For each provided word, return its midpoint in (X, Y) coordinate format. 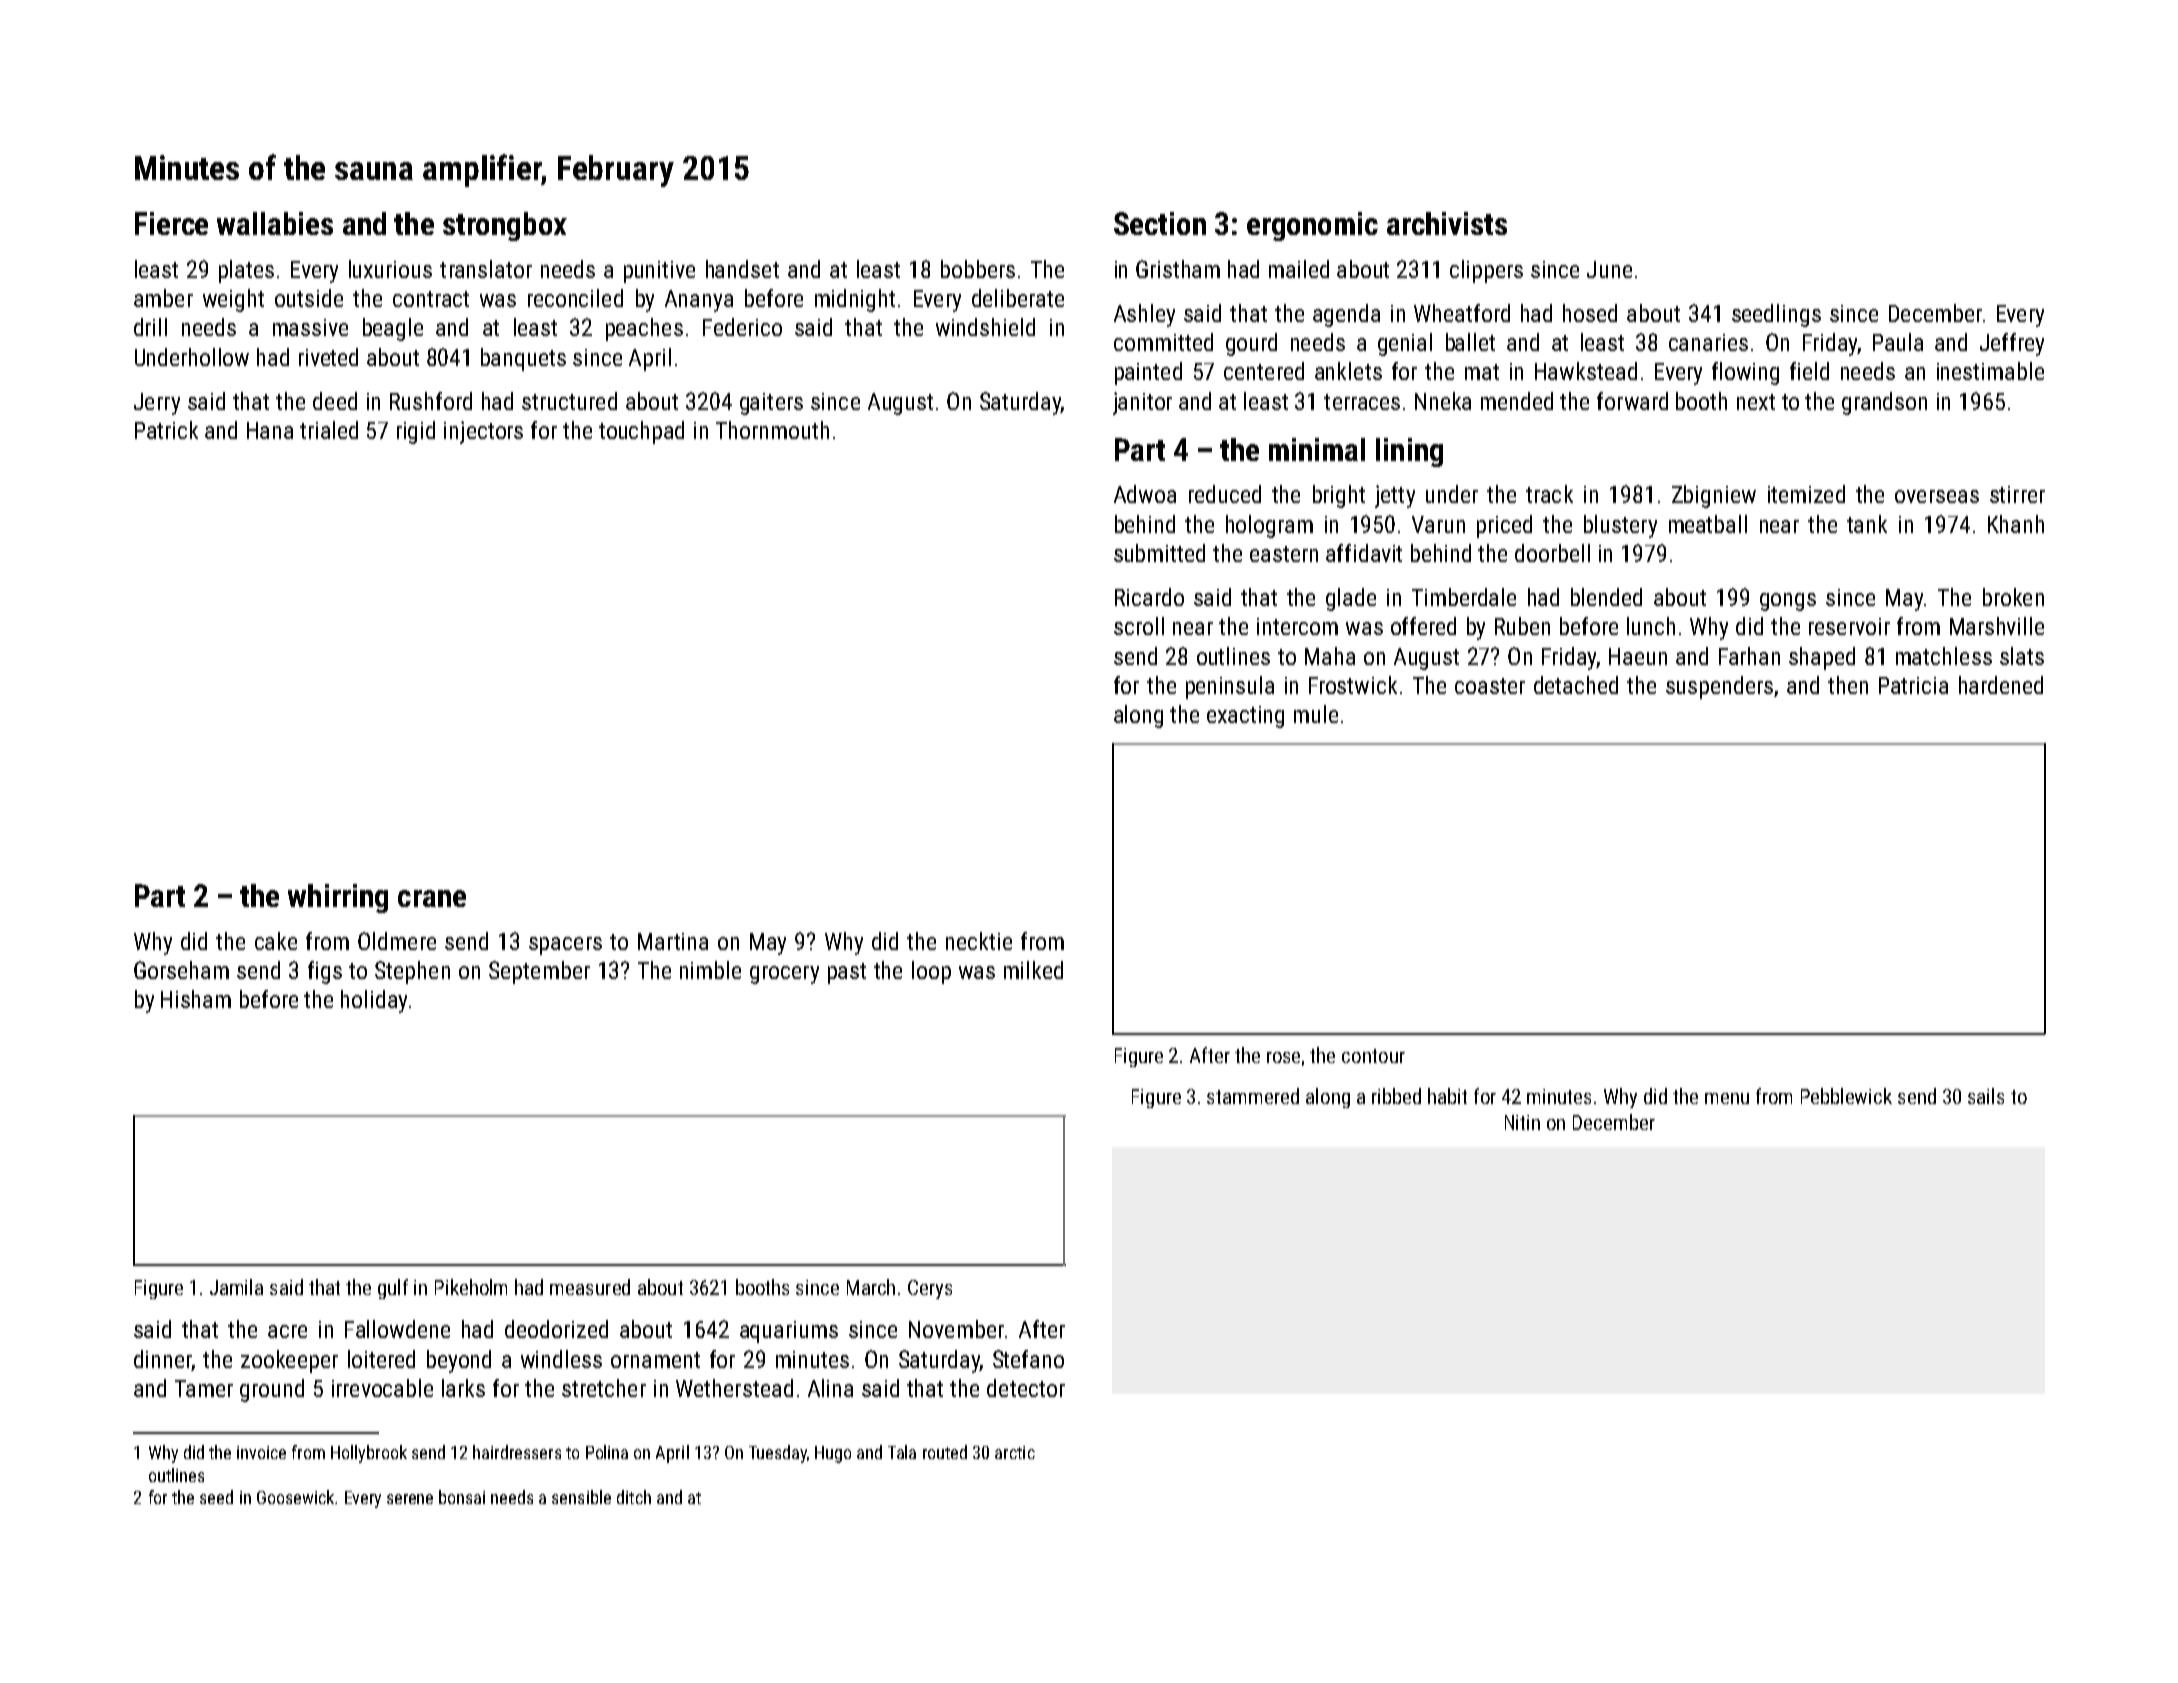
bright (1339, 496)
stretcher (604, 1388)
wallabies (275, 223)
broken (2013, 597)
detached (1576, 685)
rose (1283, 1057)
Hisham (196, 999)
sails (1986, 1096)
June (1609, 269)
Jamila (236, 1287)
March (871, 1287)
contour (1373, 1056)
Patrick (166, 430)
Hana (270, 430)
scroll (1139, 626)
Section (1160, 223)
